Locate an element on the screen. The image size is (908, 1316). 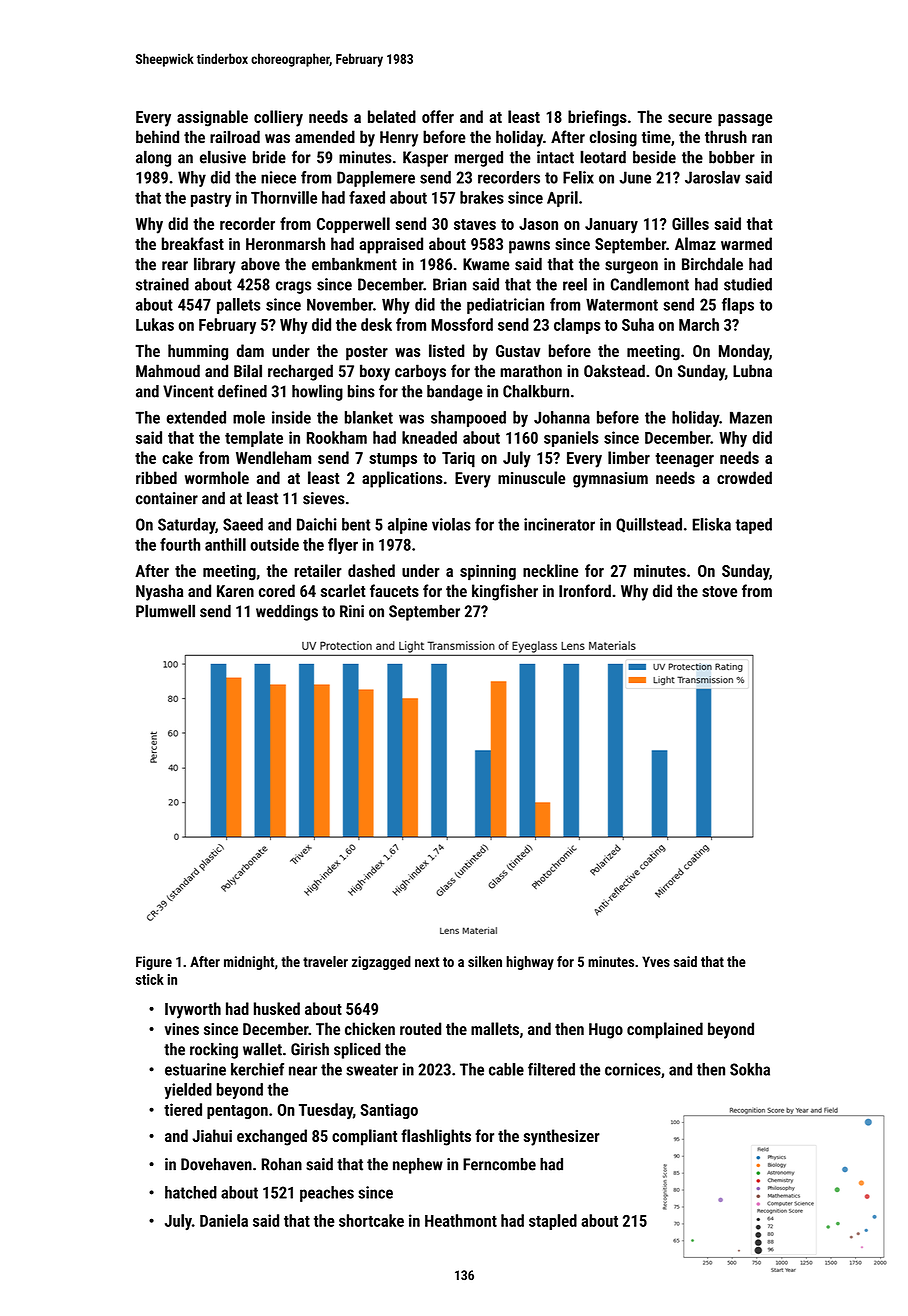
assignable is located at coordinates (212, 118).
